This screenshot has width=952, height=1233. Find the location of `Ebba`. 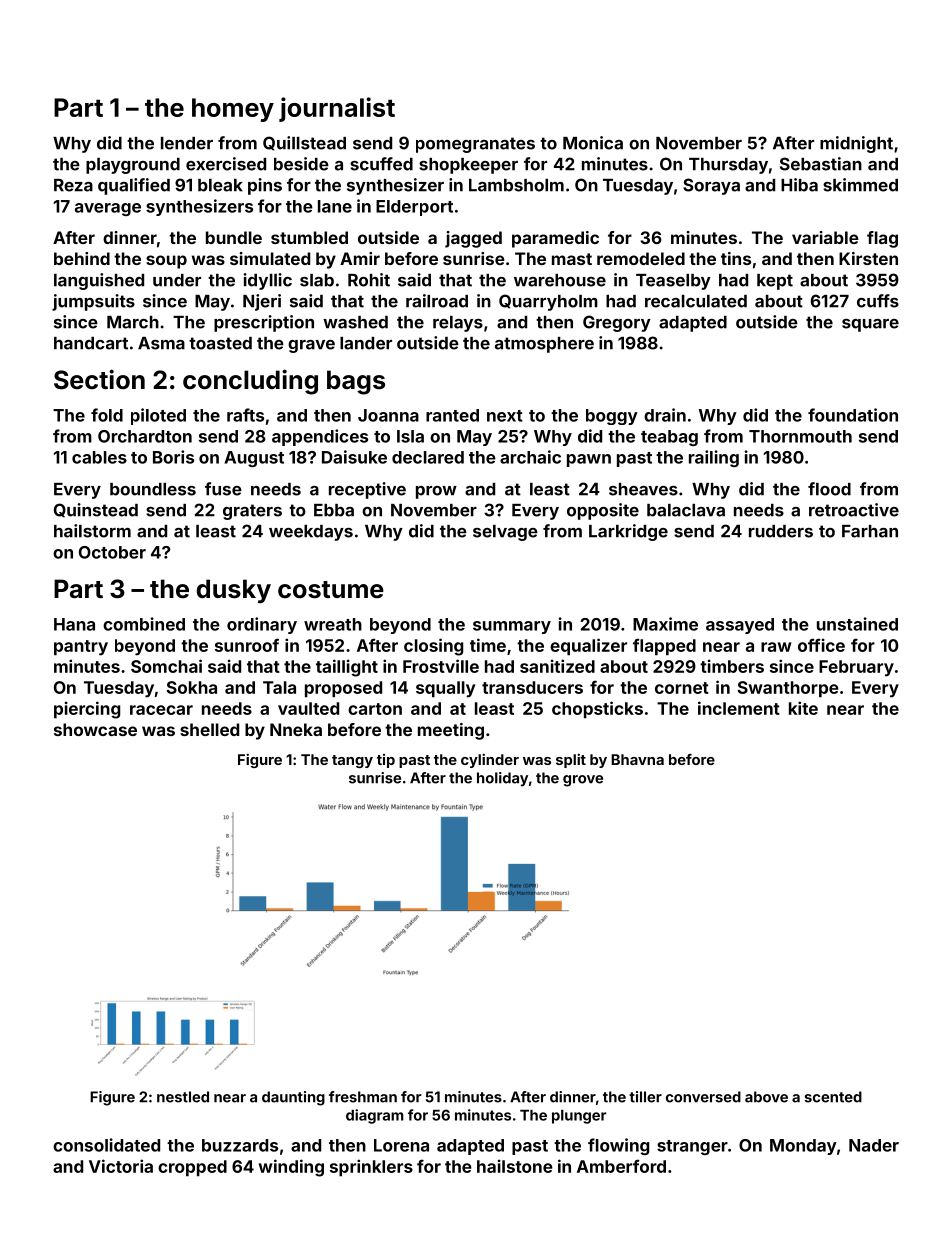

Ebba is located at coordinates (334, 510).
